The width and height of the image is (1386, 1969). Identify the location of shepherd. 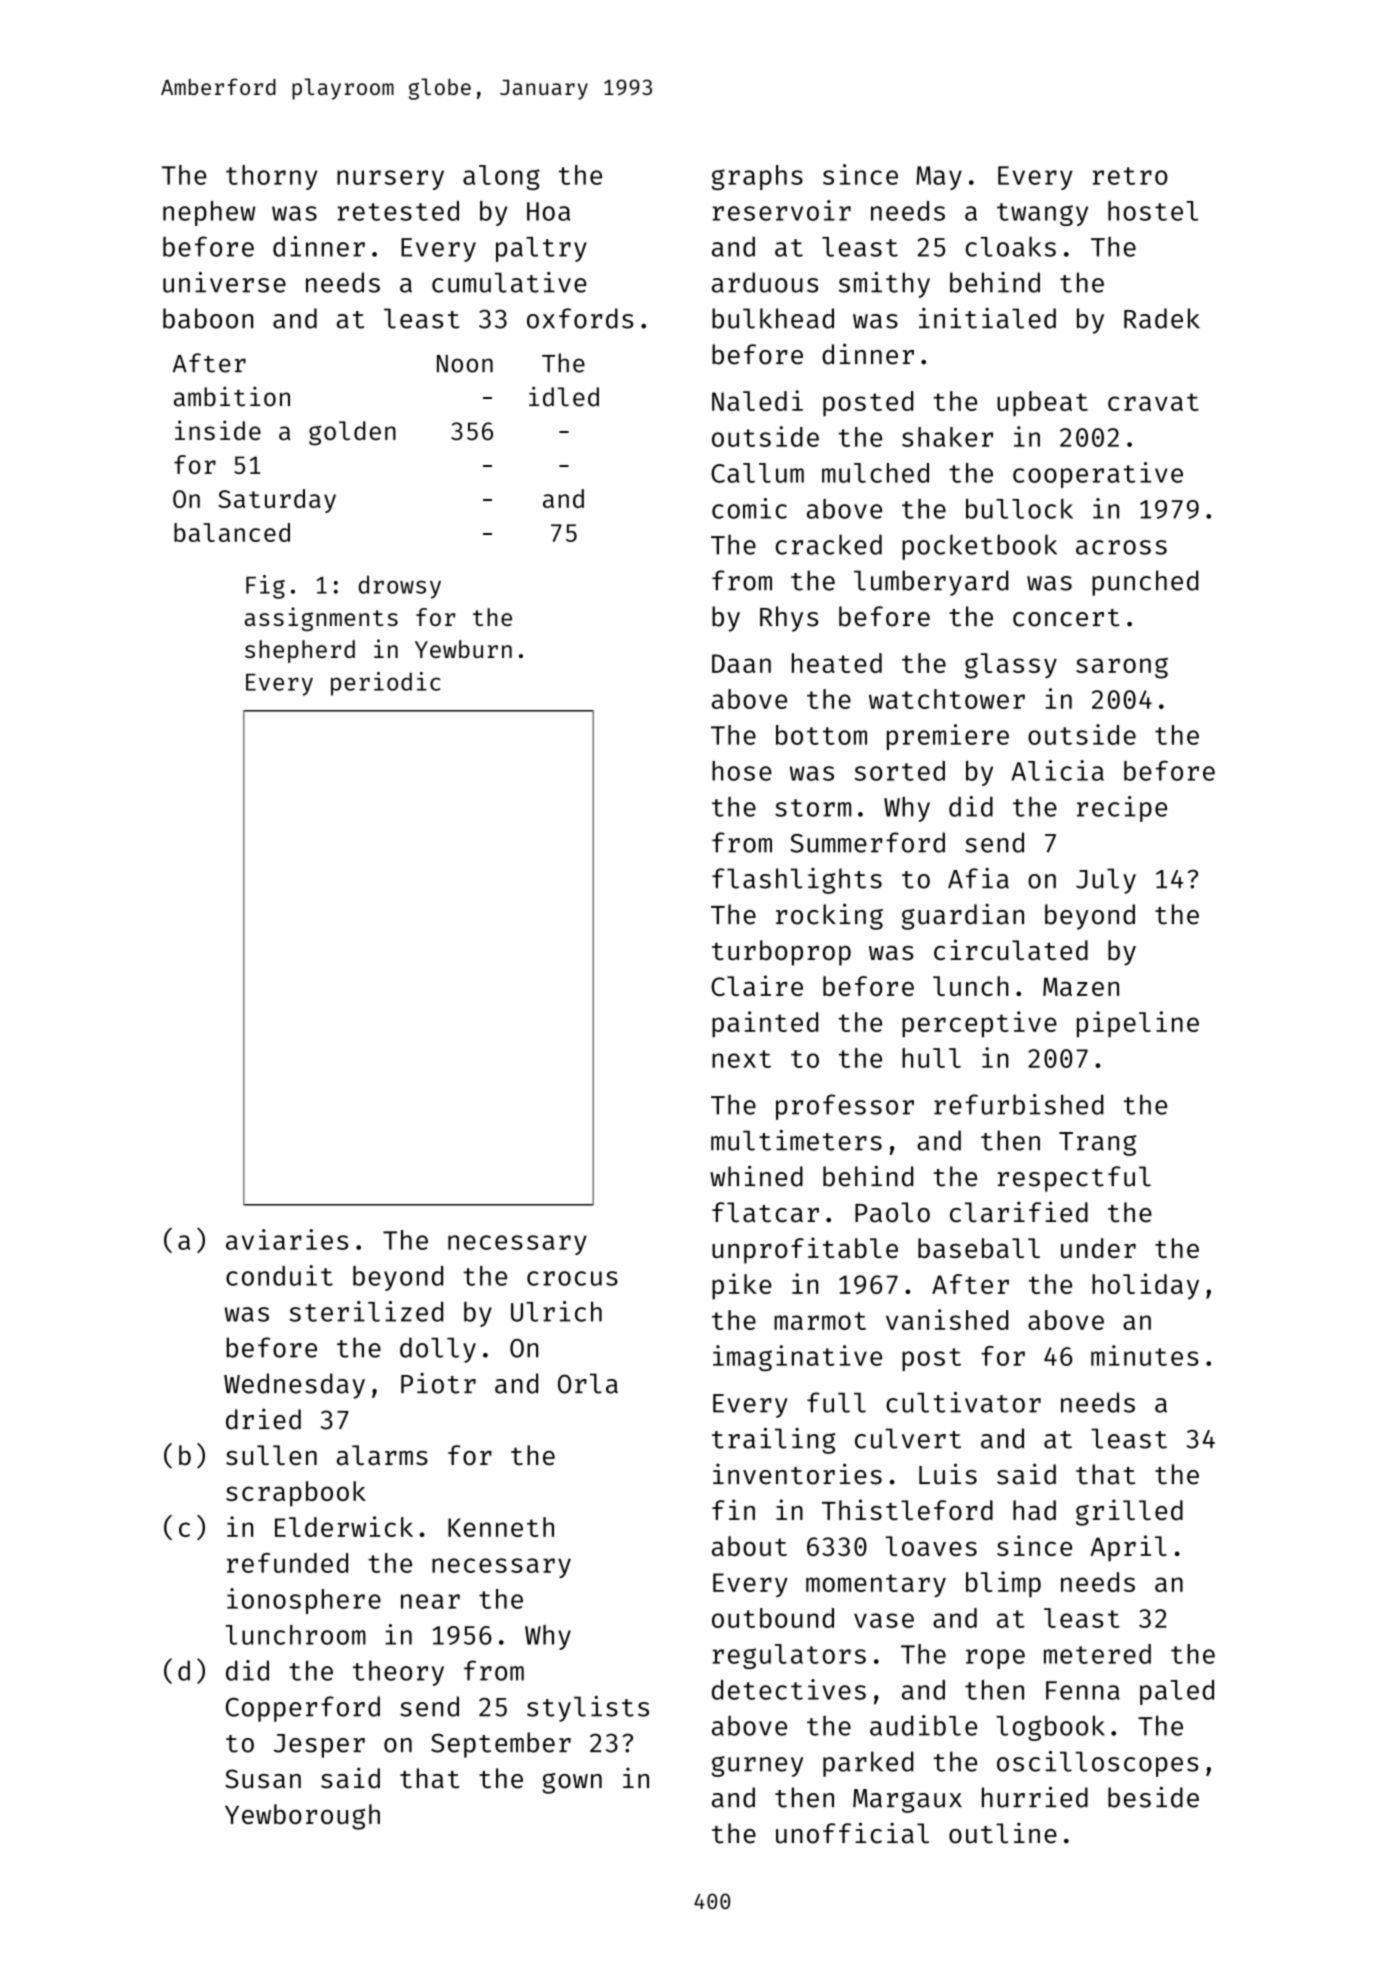
(300, 651).
